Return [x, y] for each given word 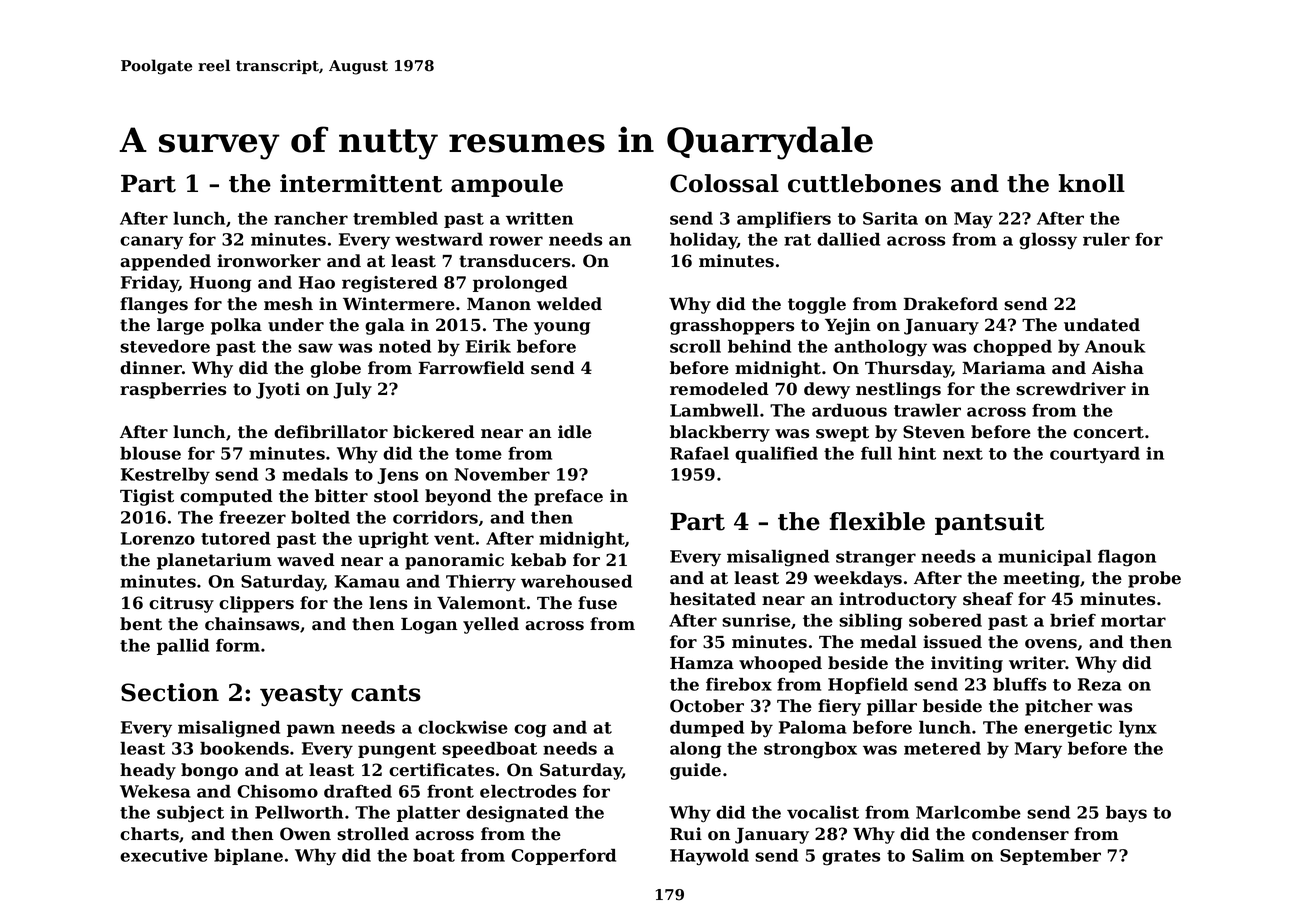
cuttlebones [864, 183]
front [450, 791]
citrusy [181, 604]
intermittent [361, 183]
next [963, 454]
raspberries [173, 390]
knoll [1092, 183]
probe [1154, 579]
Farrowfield [472, 368]
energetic [1068, 729]
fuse [597, 603]
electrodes [528, 791]
